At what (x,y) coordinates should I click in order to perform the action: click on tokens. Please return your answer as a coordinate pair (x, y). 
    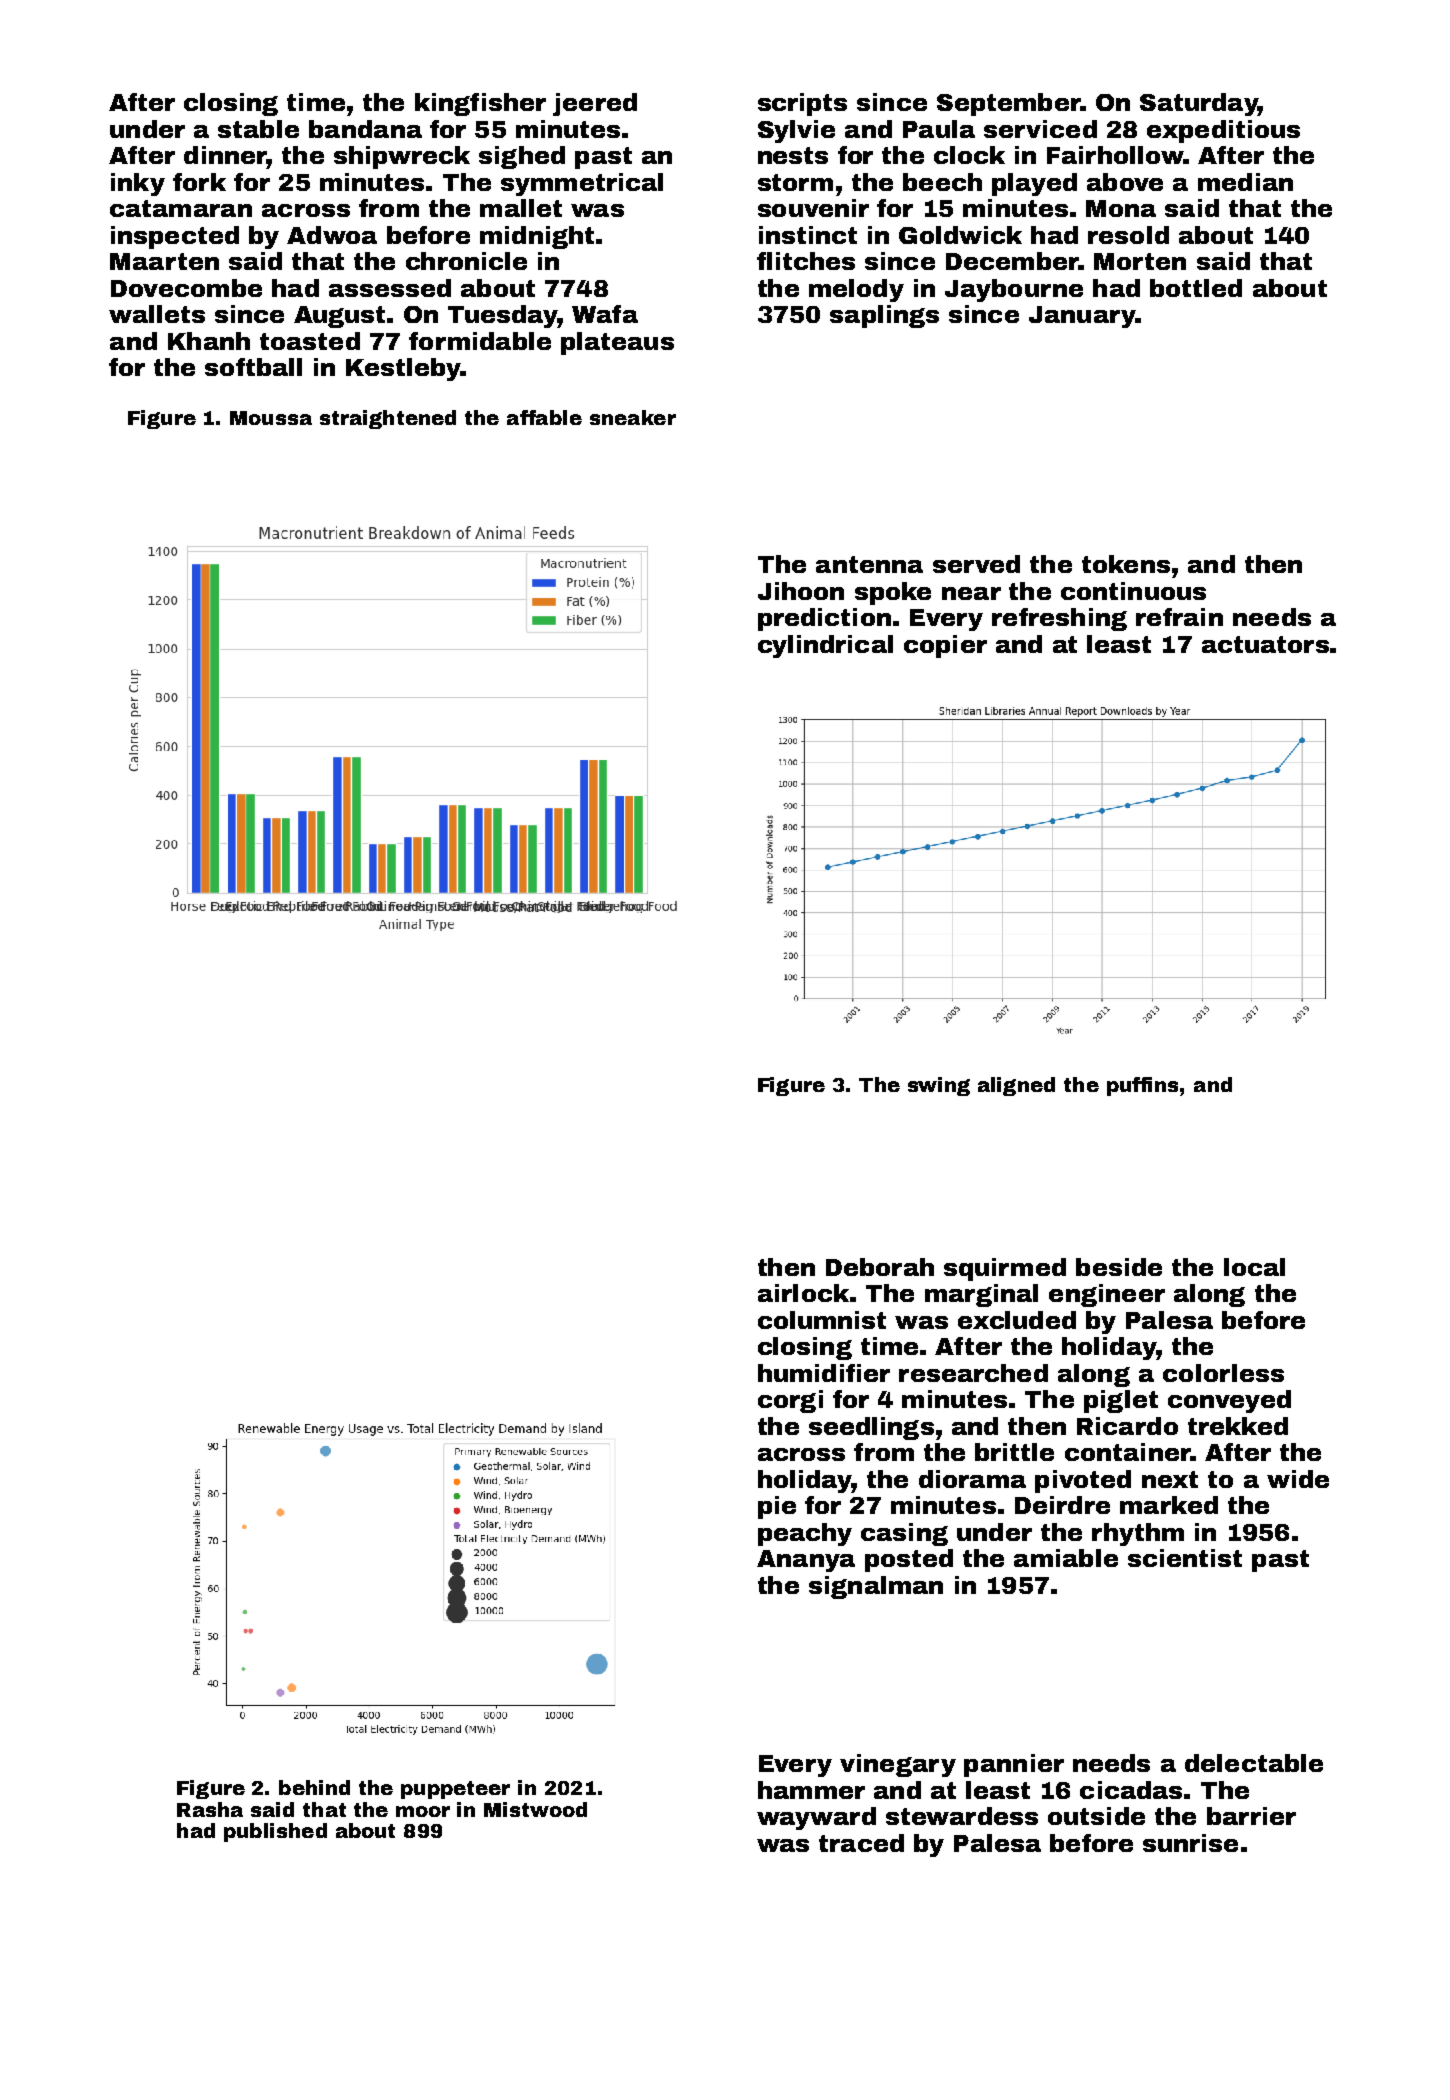
    Looking at the image, I should click on (1126, 564).
